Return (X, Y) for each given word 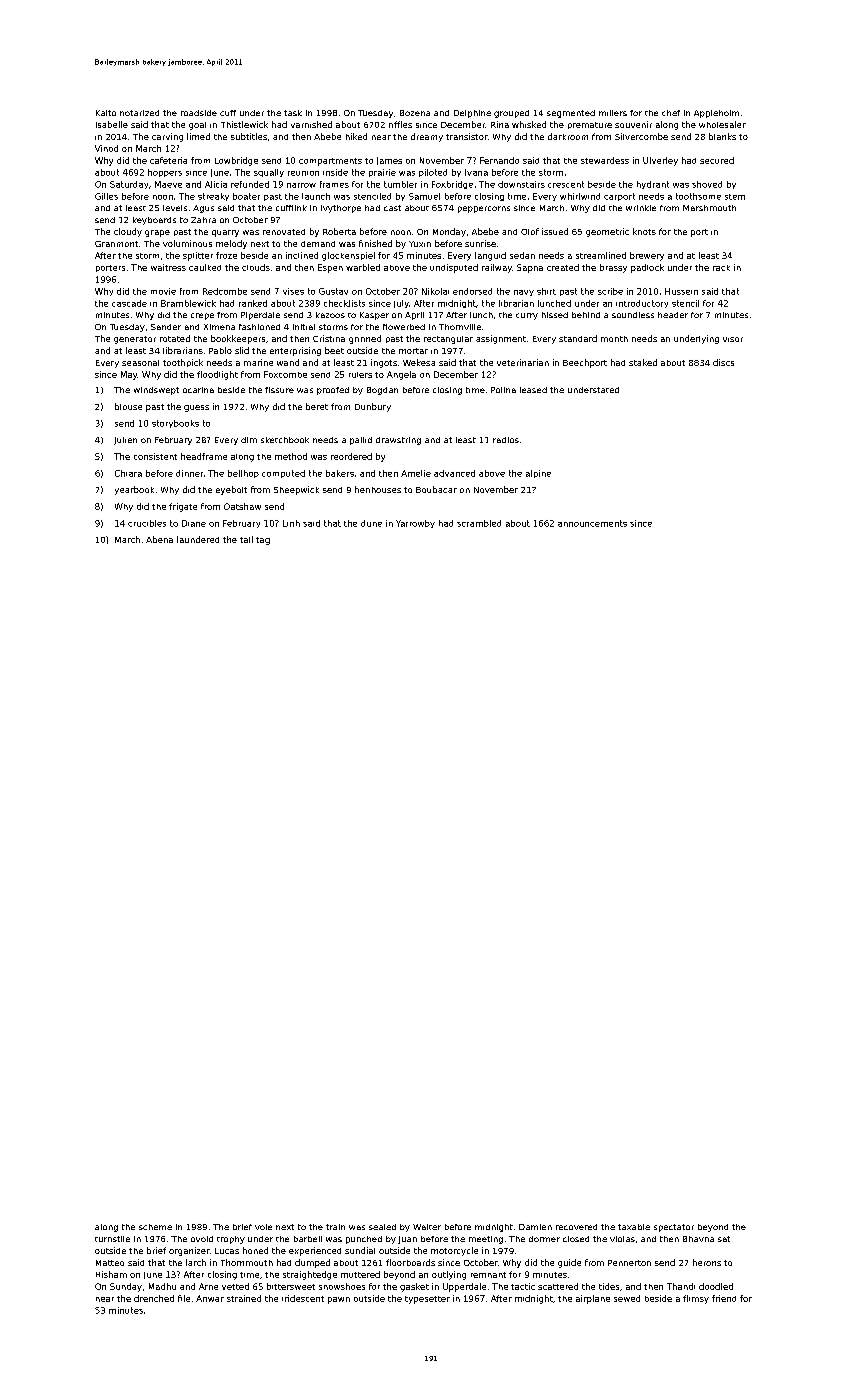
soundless (633, 315)
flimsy (696, 1299)
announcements (592, 523)
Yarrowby (415, 524)
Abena (159, 539)
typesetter (427, 1300)
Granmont (116, 244)
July (401, 304)
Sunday (126, 1287)
